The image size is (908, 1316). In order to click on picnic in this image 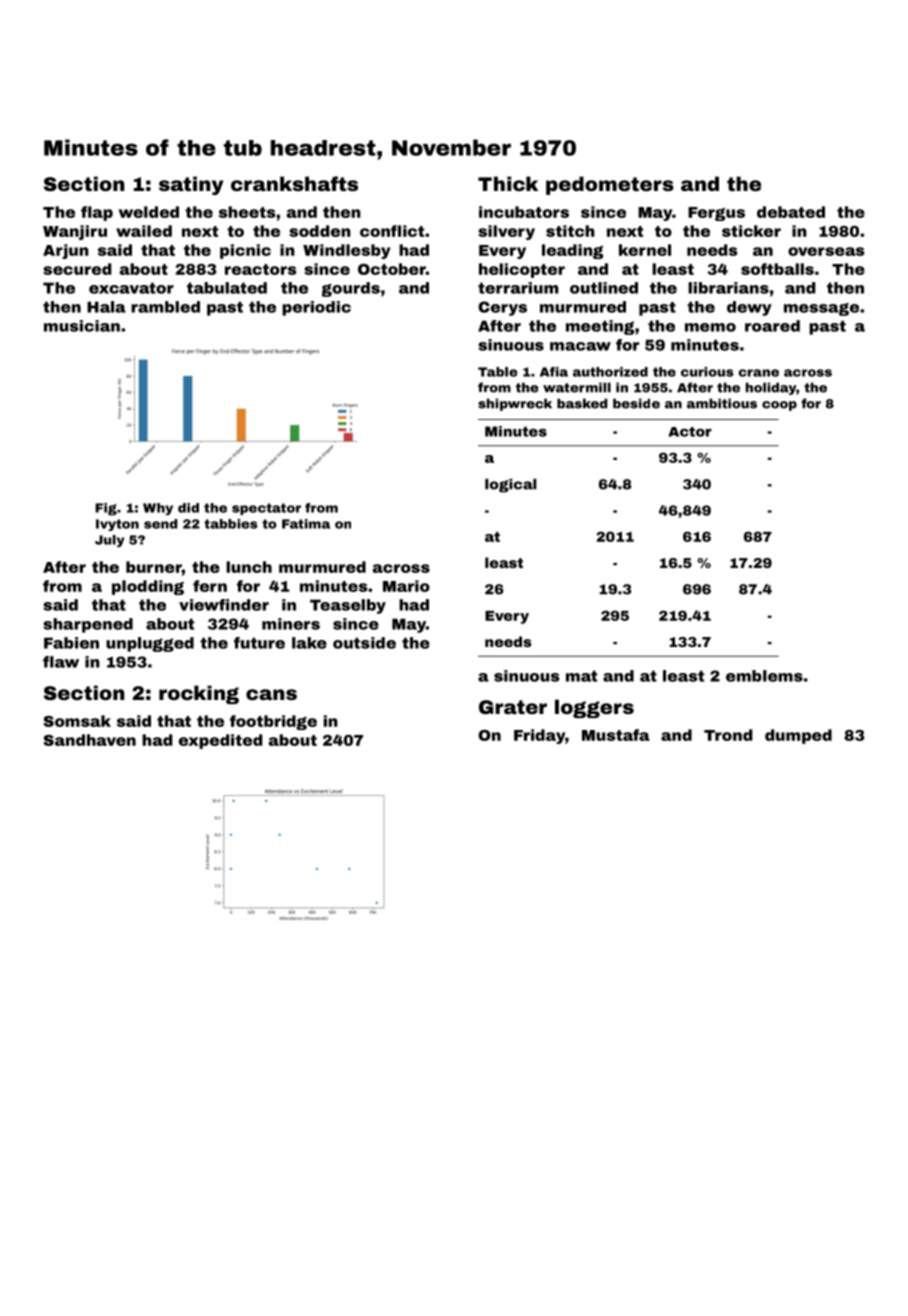, I will do `click(245, 251)`.
